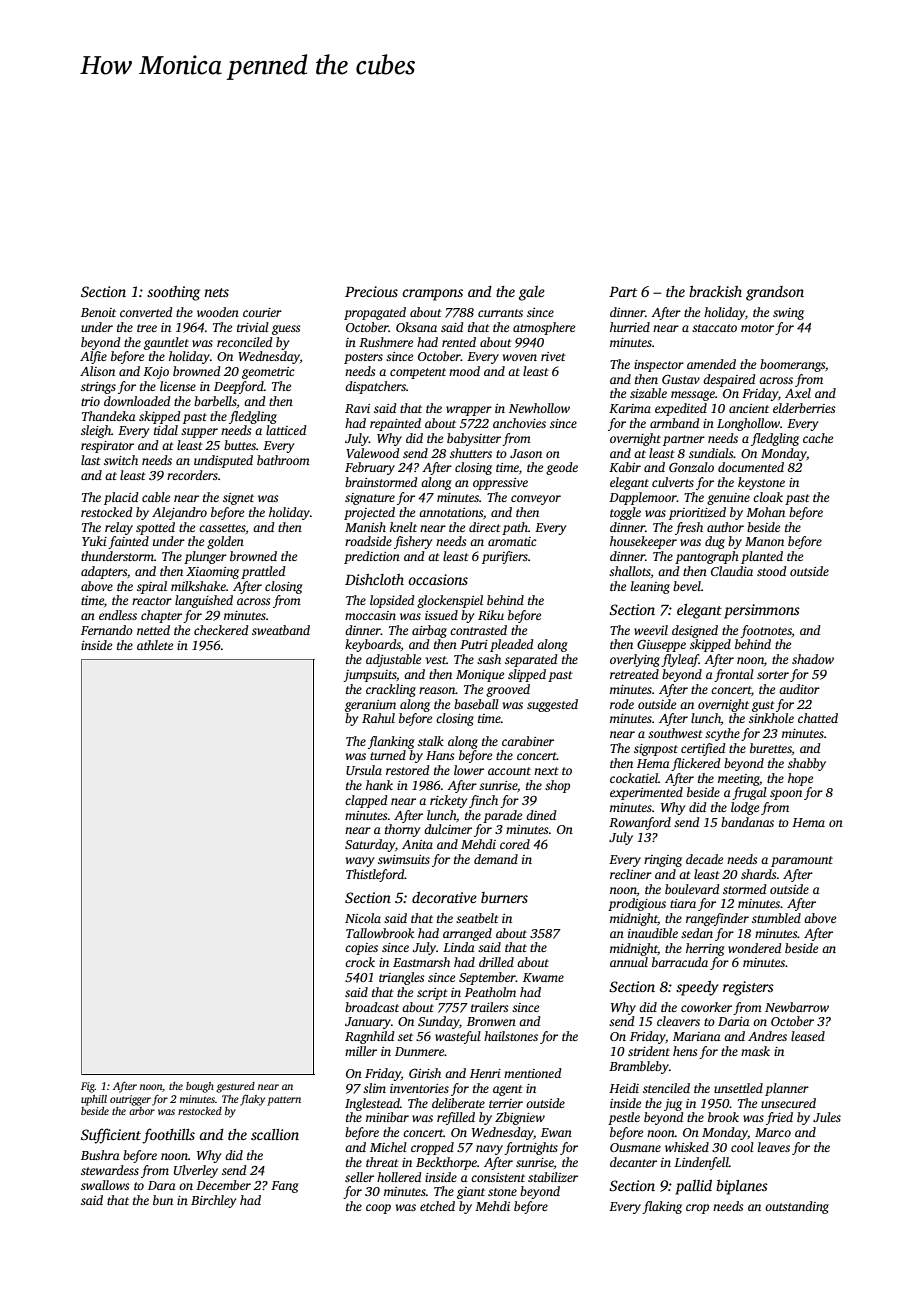 The width and height of the document is (924, 1308). What do you see at coordinates (213, 1201) in the document?
I see `Birchley` at bounding box center [213, 1201].
